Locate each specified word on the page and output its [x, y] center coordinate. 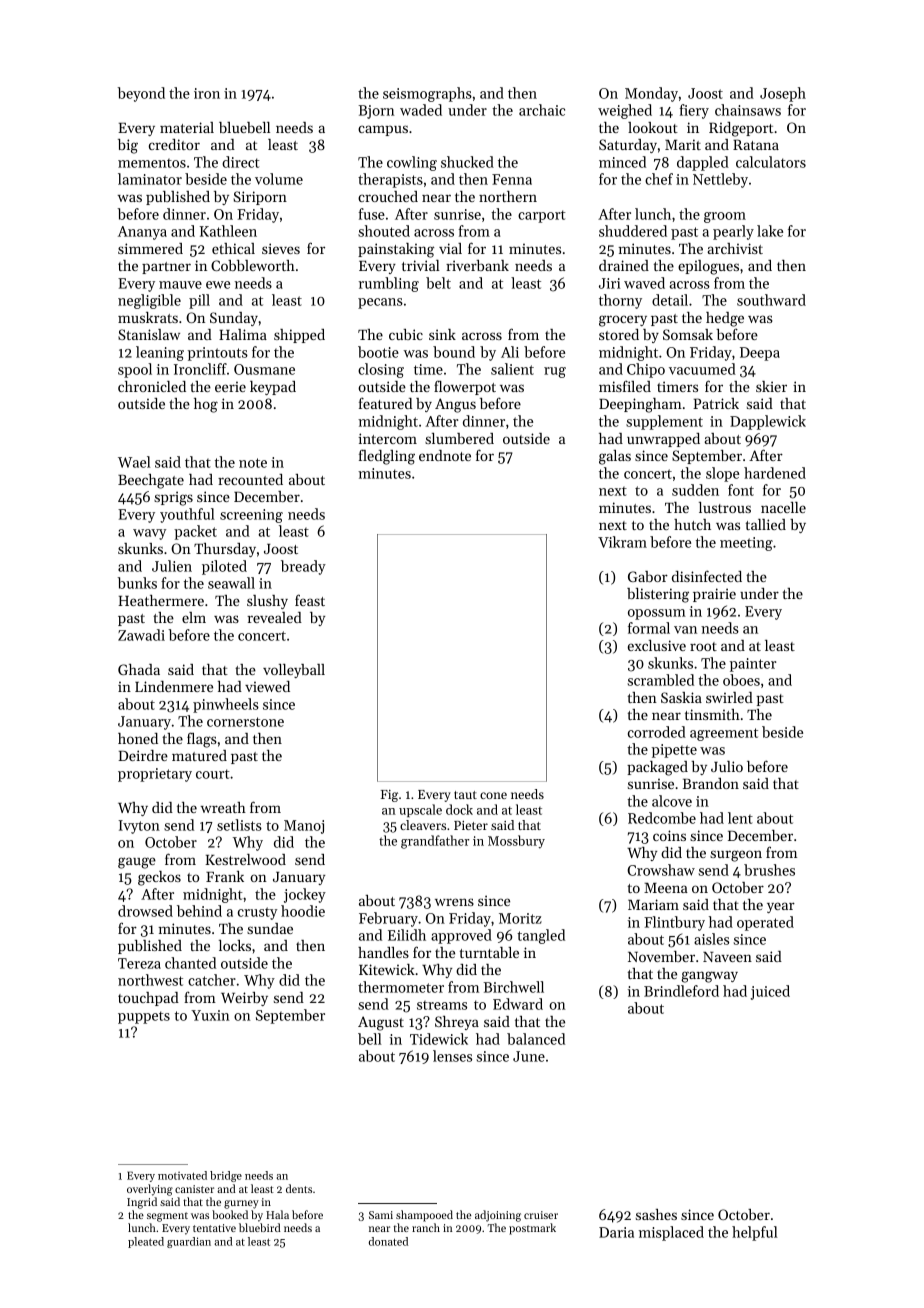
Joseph [783, 94]
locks [235, 945]
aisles [711, 939]
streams [442, 1005]
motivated [182, 1175]
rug [555, 372]
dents [299, 1188]
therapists [390, 180]
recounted [250, 479]
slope [722, 474]
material [187, 127]
